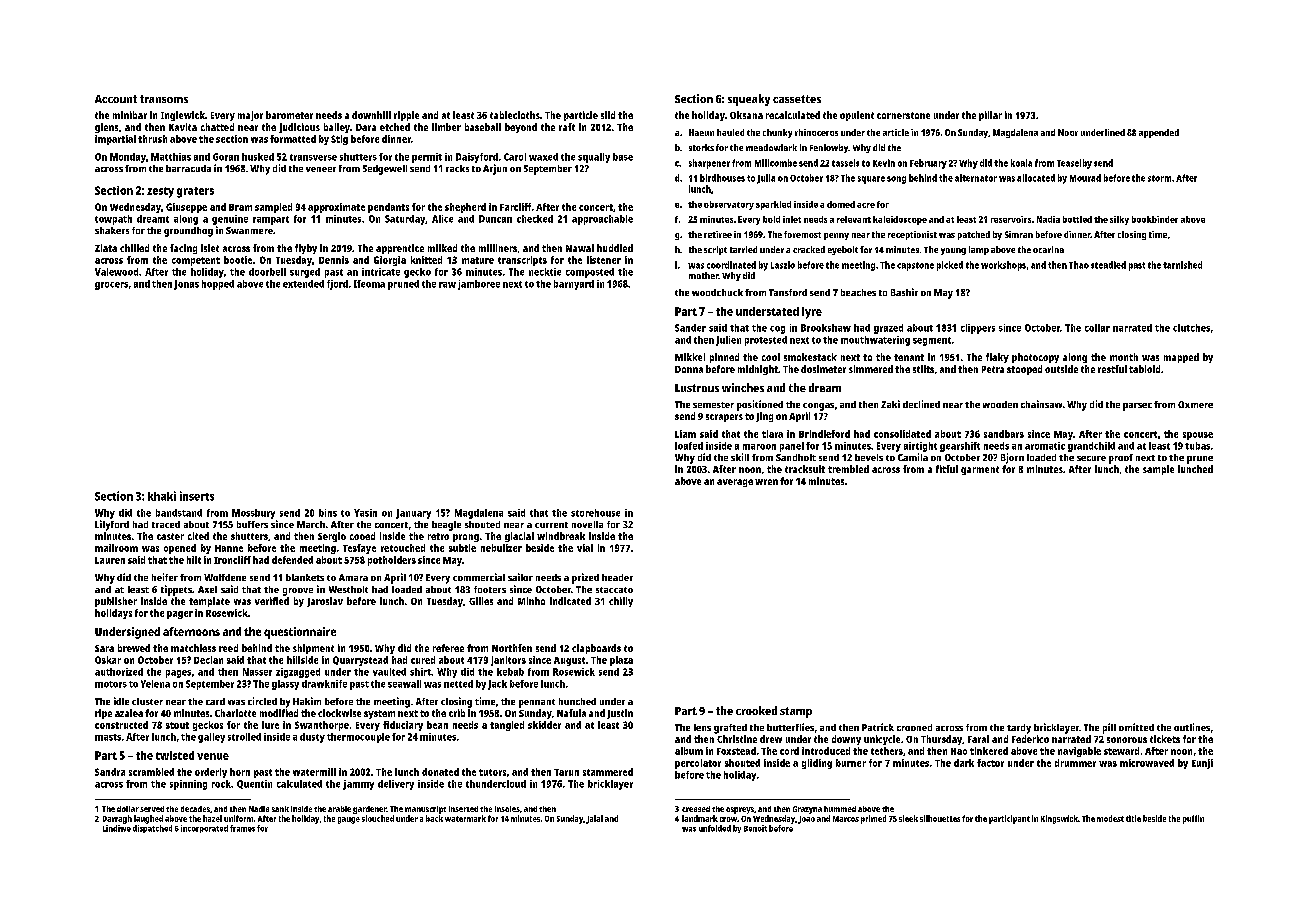 Image resolution: width=1308 pixels, height=924 pixels. Describe the element at coordinates (621, 661) in the document. I see `plaza` at that location.
